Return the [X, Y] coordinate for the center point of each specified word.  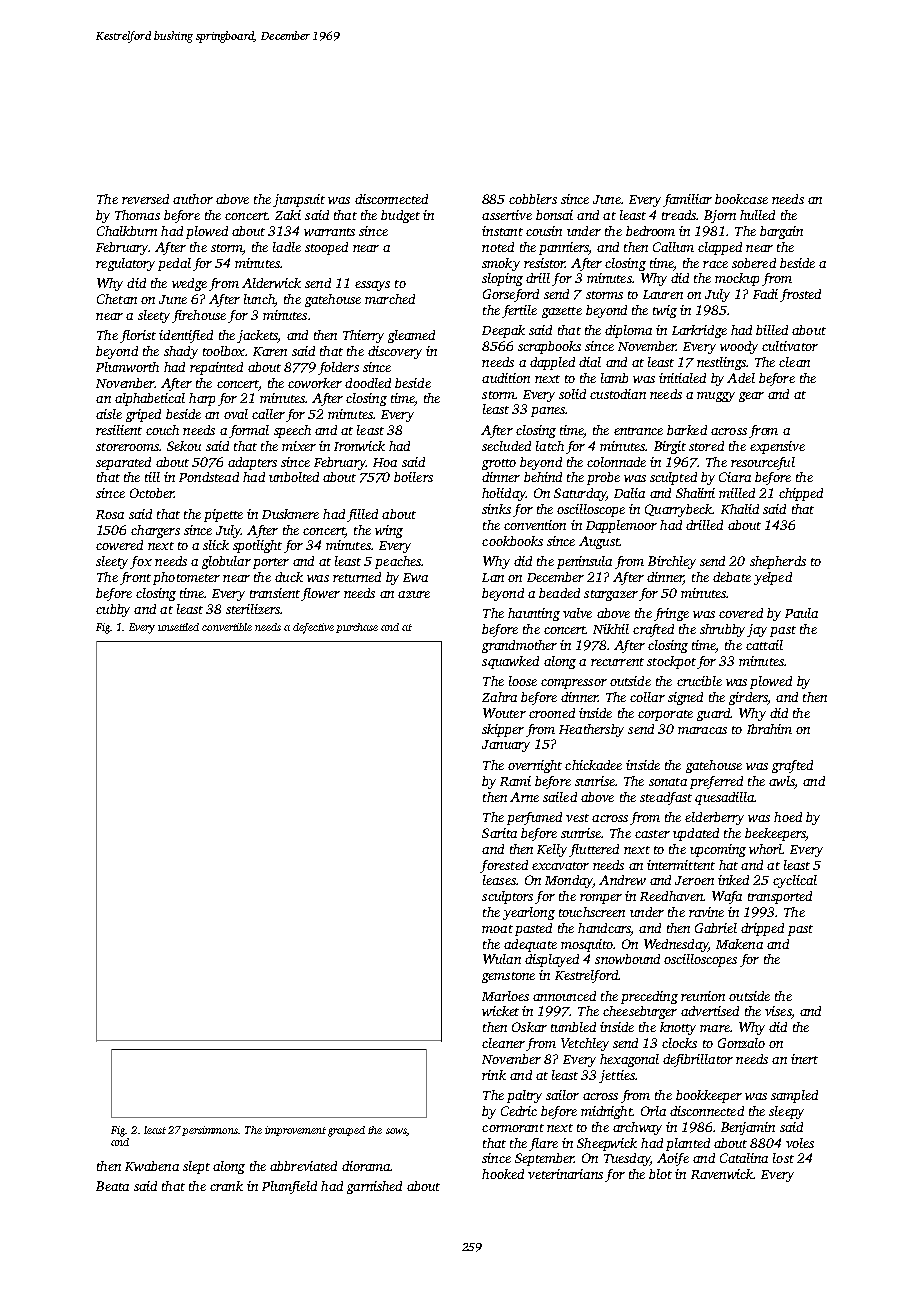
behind [543, 477]
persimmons [210, 1131]
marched [390, 299]
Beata [112, 1186]
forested [504, 866]
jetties [617, 1076]
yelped [773, 578]
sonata [668, 782]
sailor [562, 1095]
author [193, 199]
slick [216, 545]
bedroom [650, 231]
